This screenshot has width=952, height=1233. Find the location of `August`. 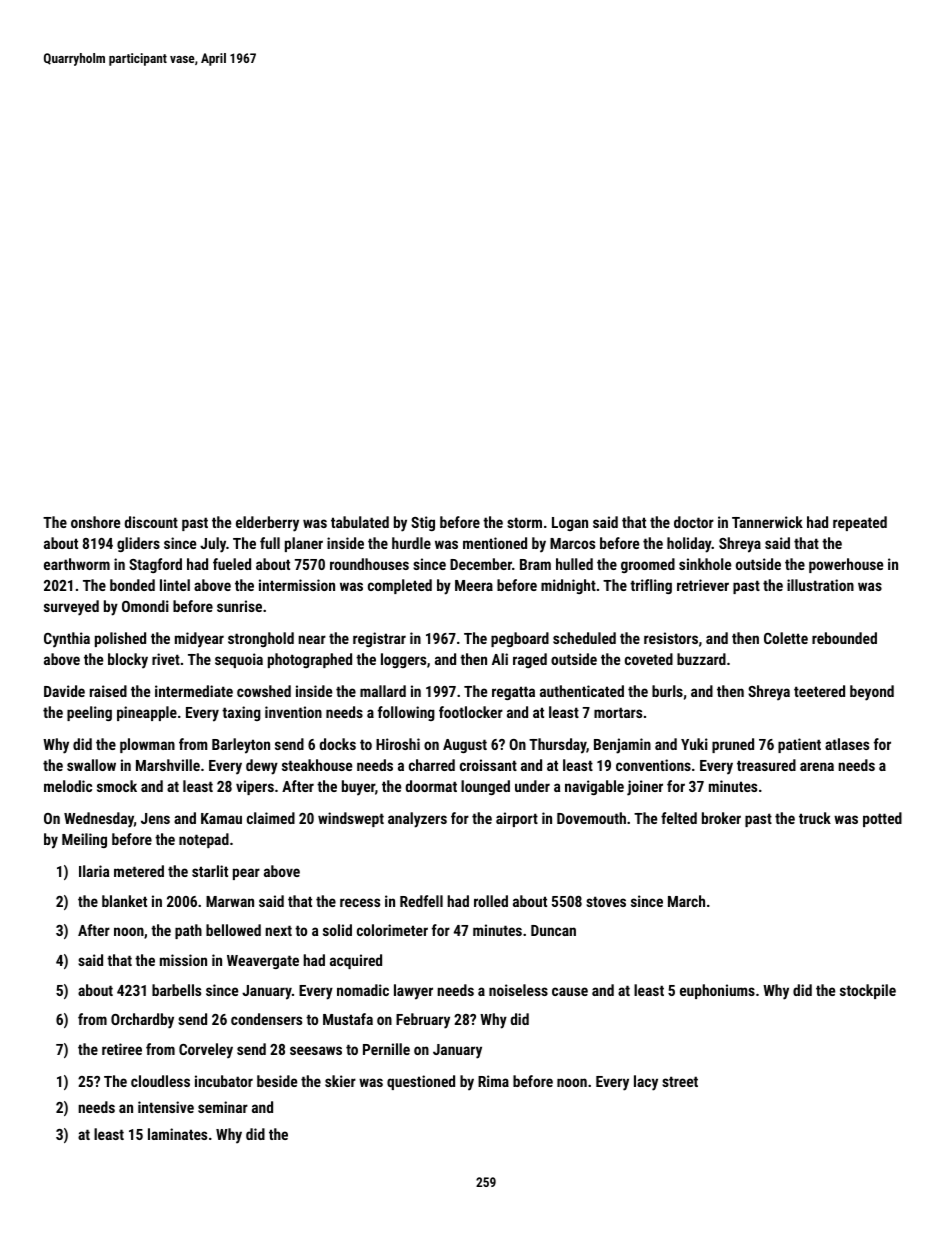

August is located at coordinates (465, 746).
